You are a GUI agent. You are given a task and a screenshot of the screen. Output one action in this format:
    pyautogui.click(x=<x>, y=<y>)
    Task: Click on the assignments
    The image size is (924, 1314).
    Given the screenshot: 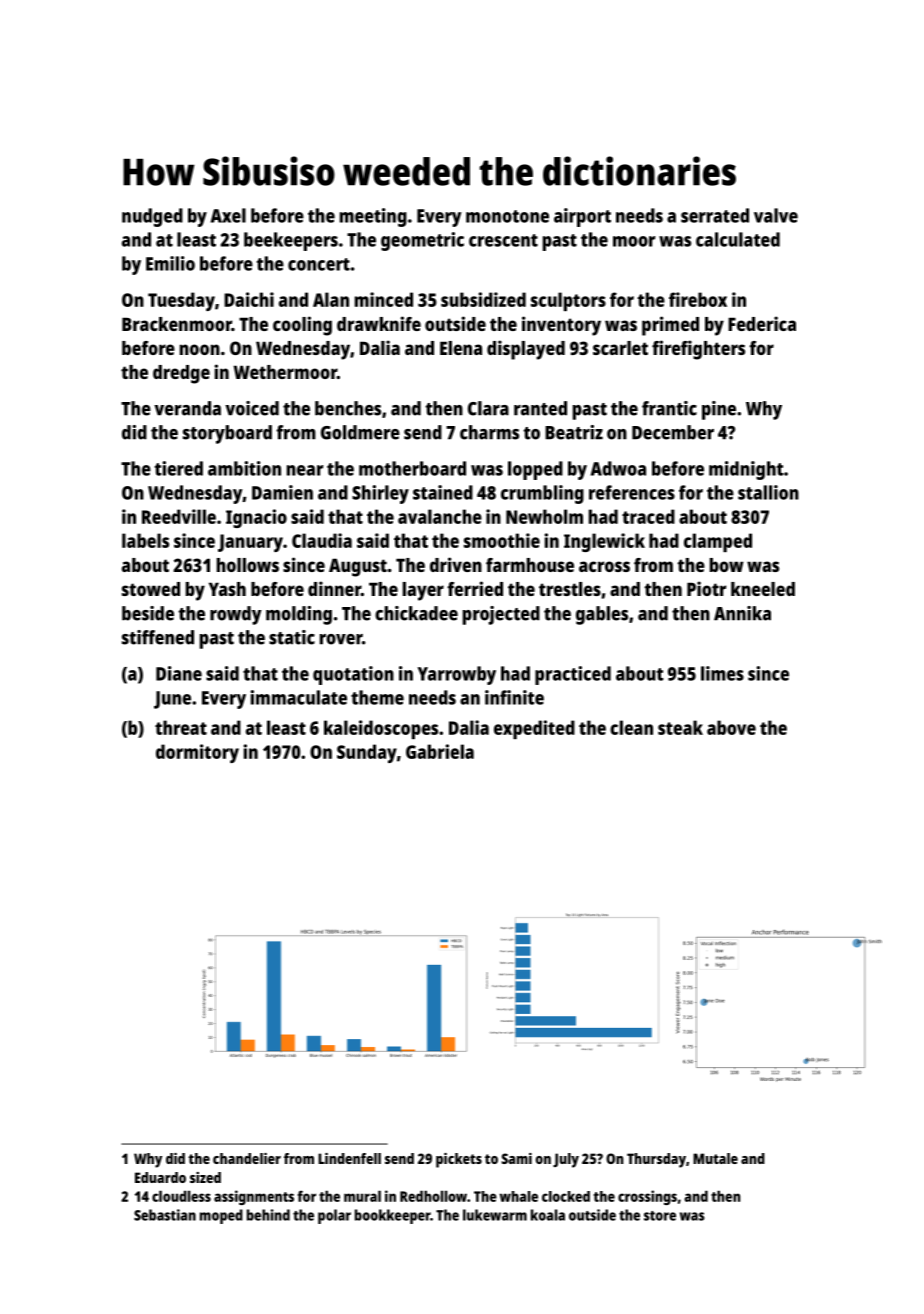 What is the action you would take?
    pyautogui.click(x=254, y=1197)
